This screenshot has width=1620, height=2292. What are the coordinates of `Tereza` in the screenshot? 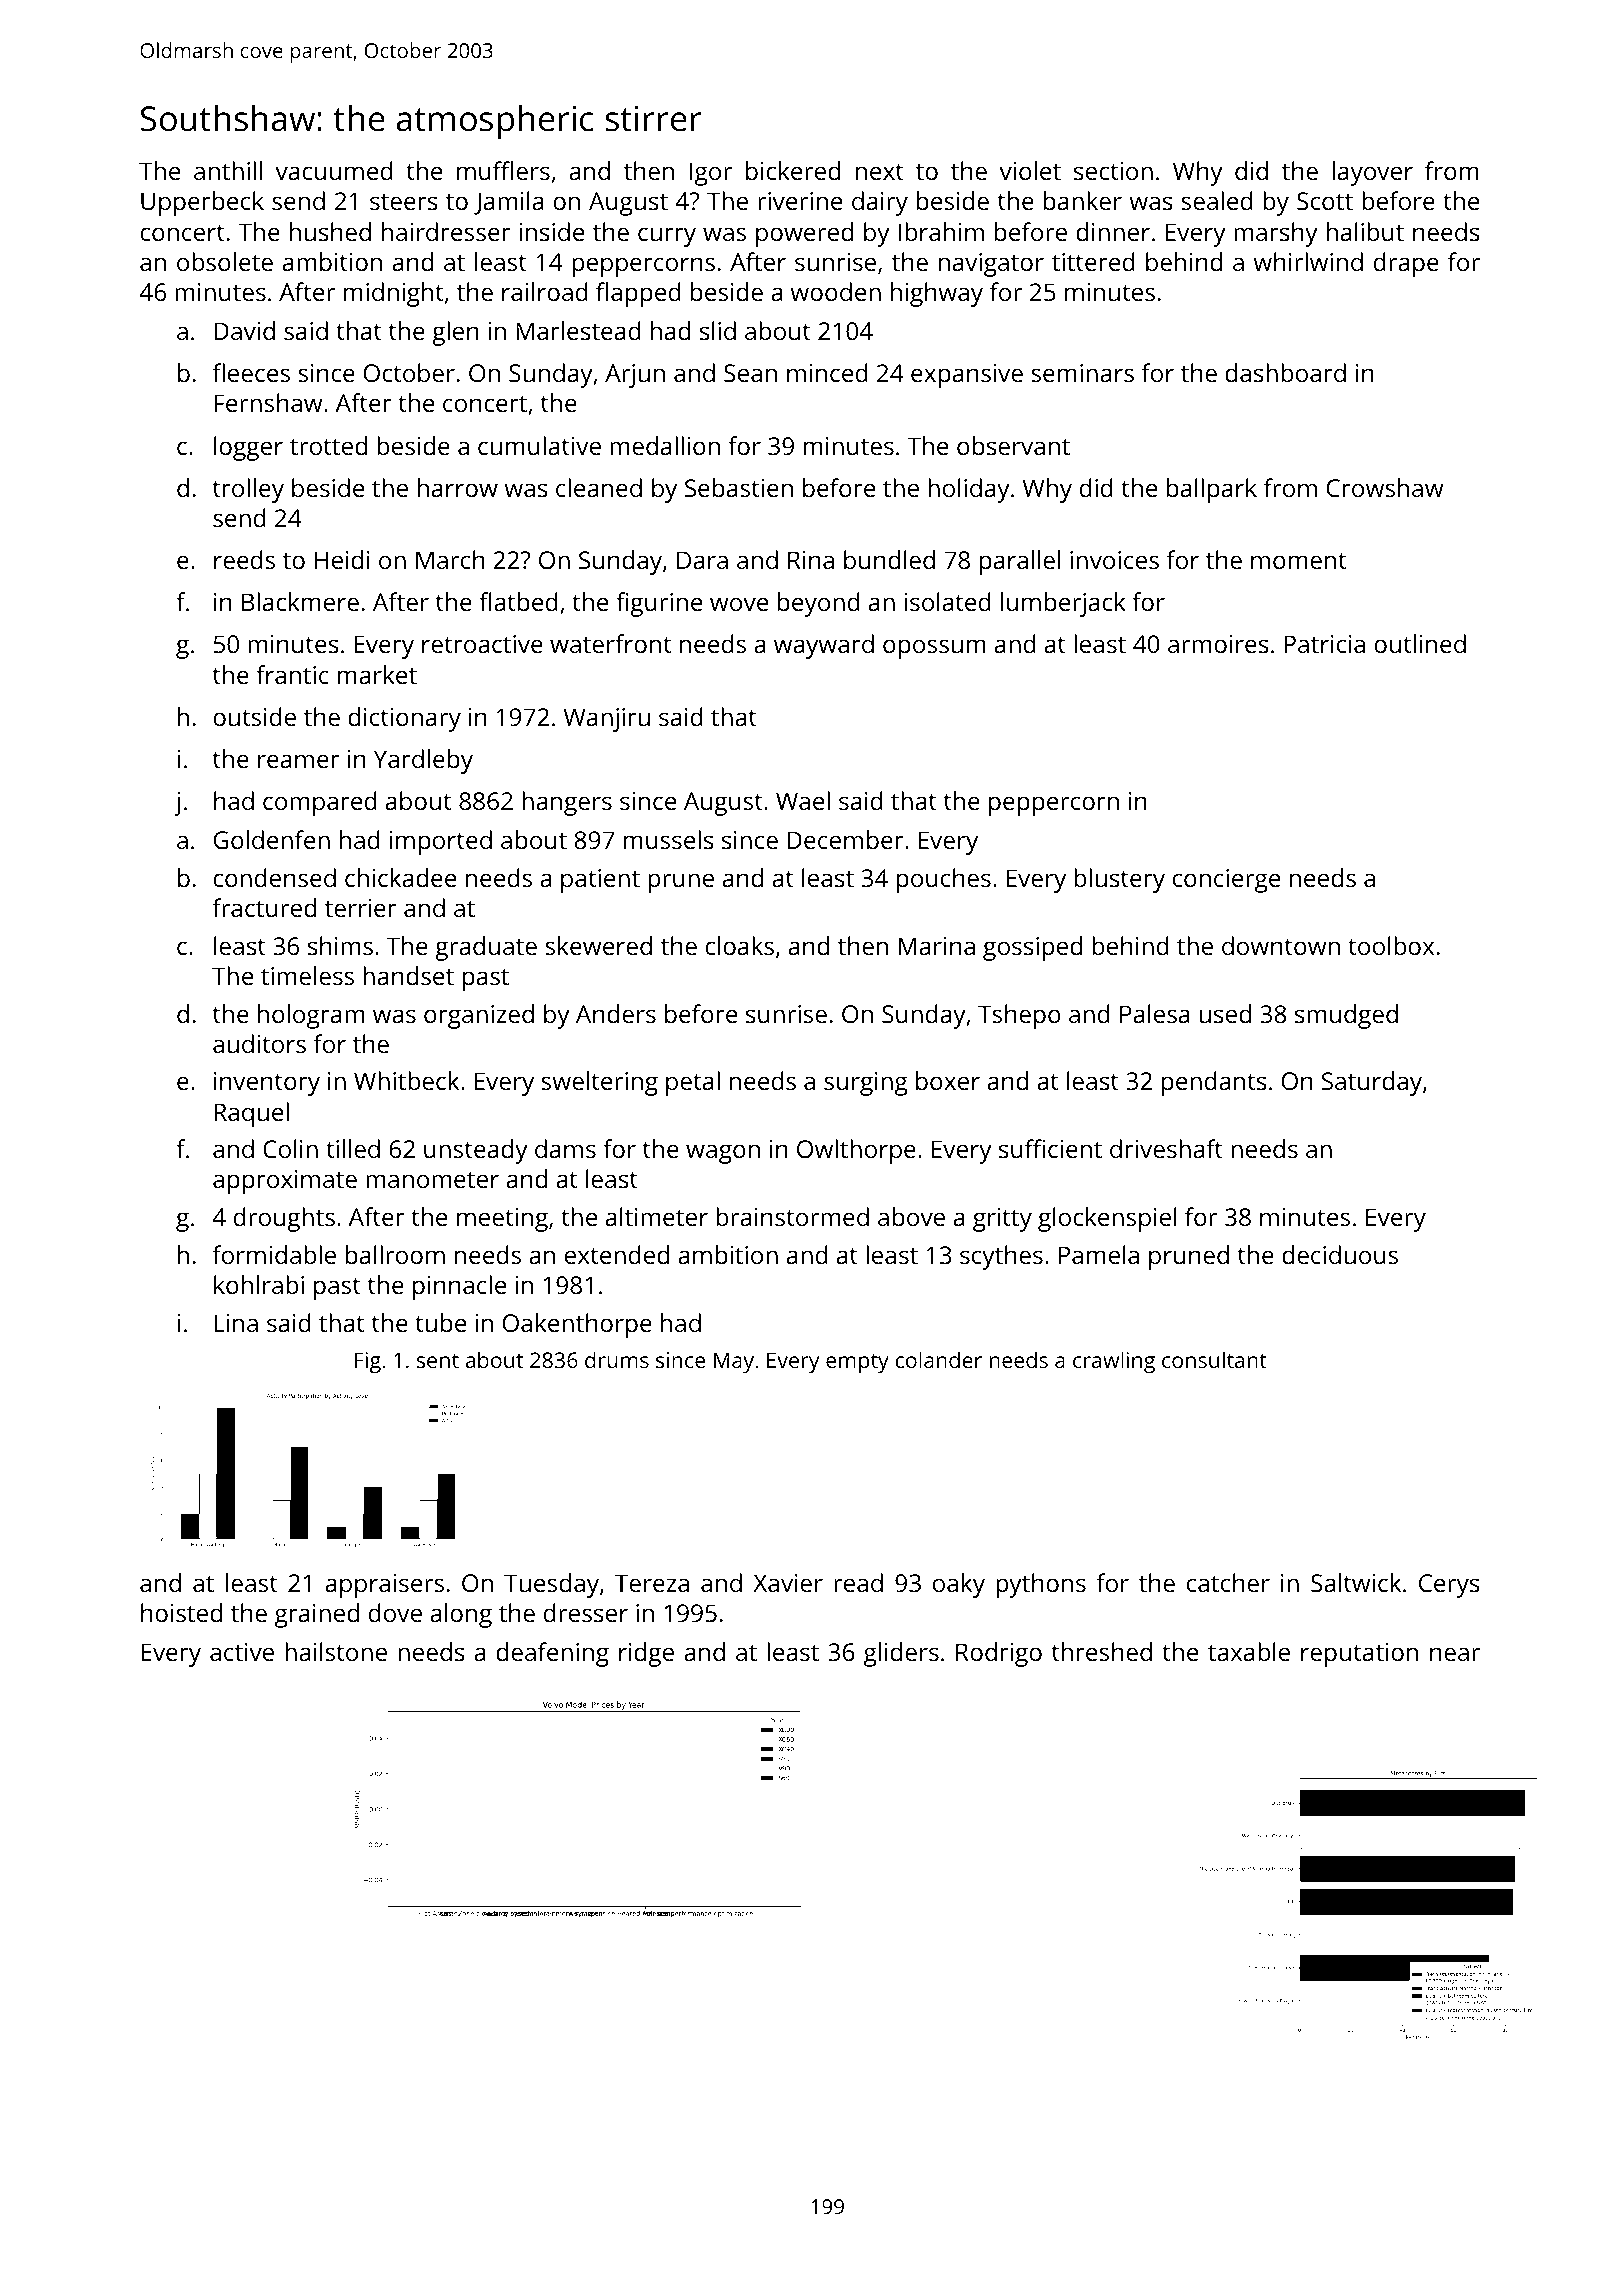 It's located at (652, 1583).
